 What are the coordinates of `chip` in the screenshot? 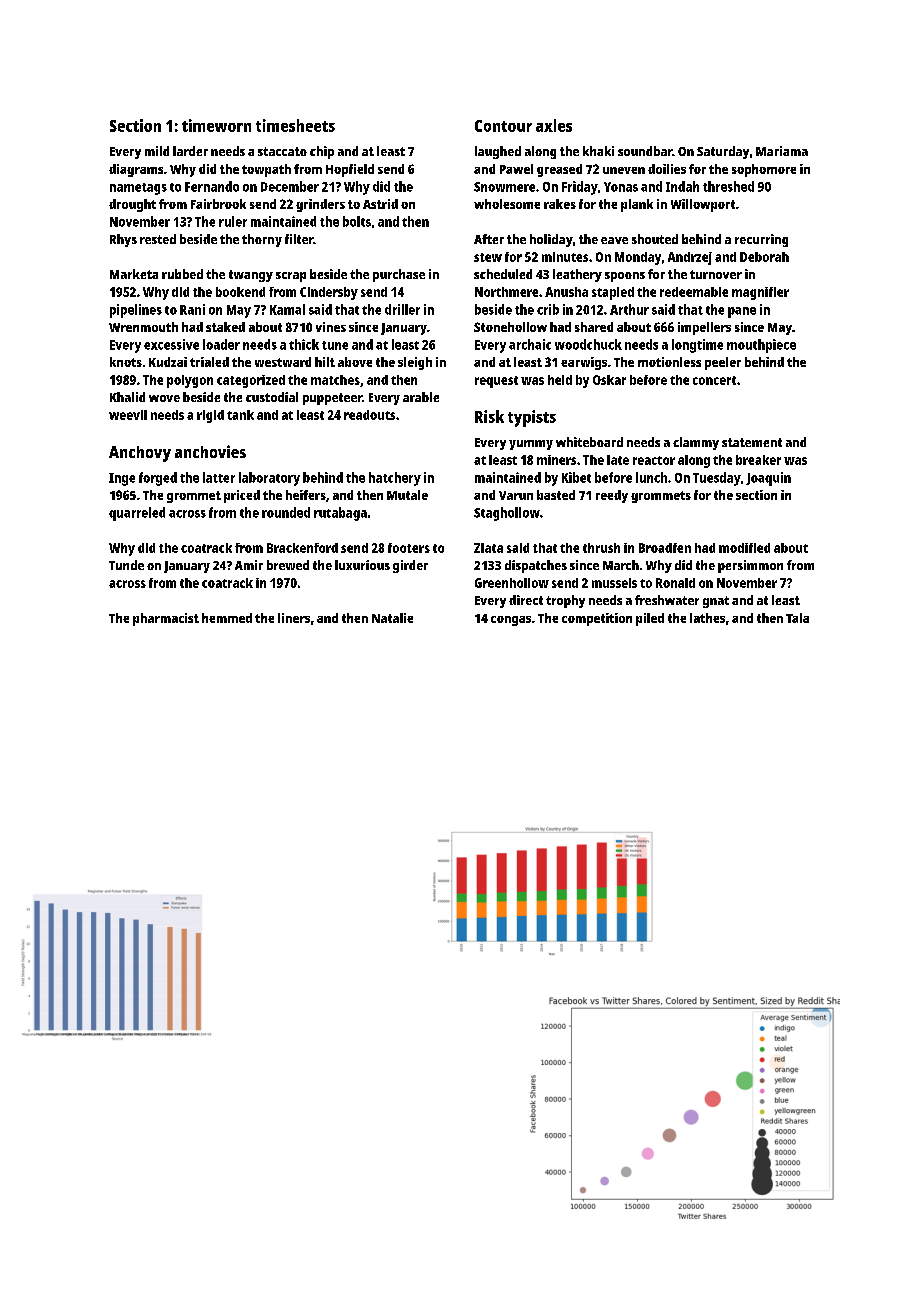 It's located at (322, 152).
